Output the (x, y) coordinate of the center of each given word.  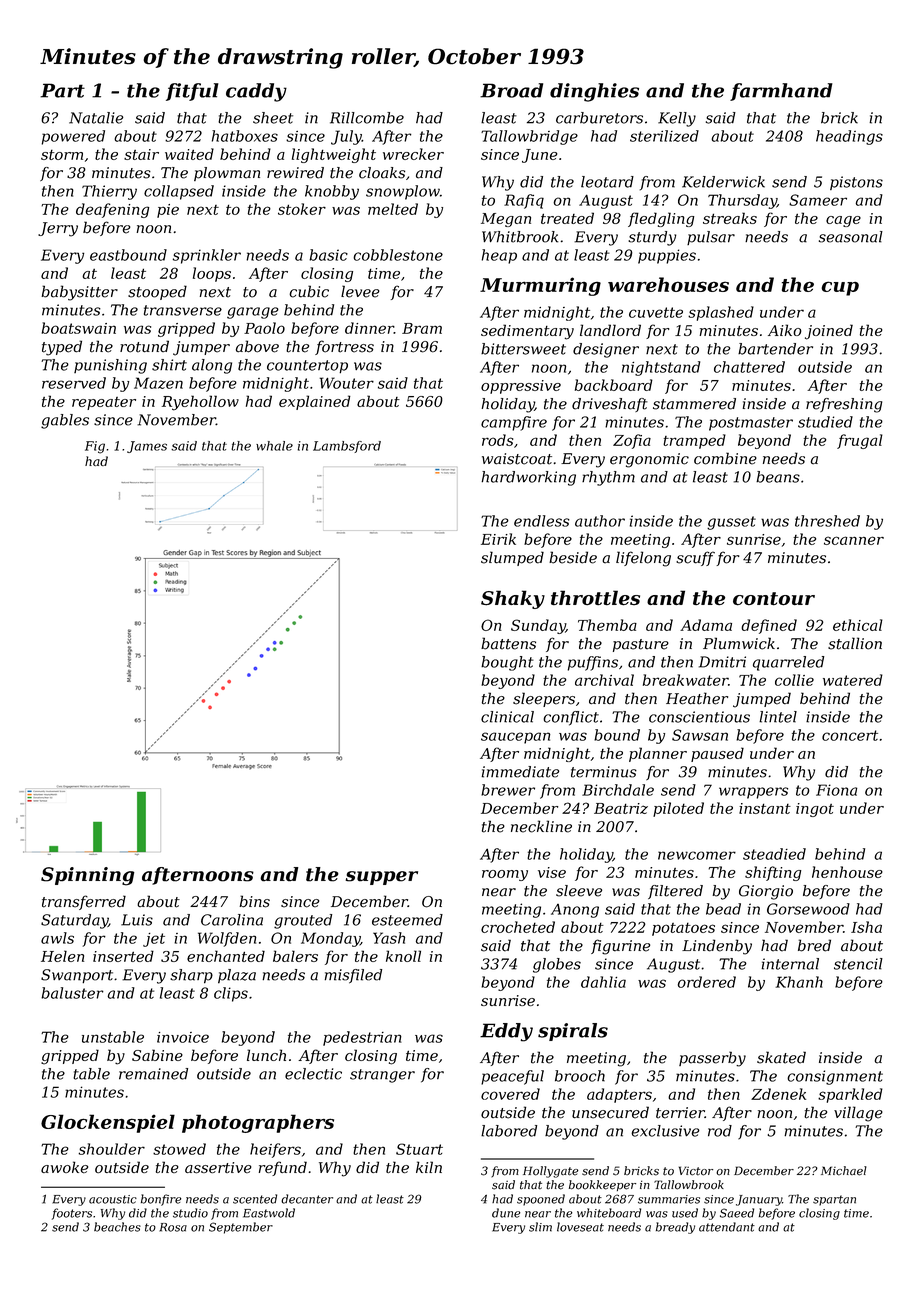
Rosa (173, 1227)
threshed (827, 521)
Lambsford (347, 447)
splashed (721, 313)
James (147, 447)
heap (499, 256)
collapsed (179, 192)
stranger (382, 1076)
